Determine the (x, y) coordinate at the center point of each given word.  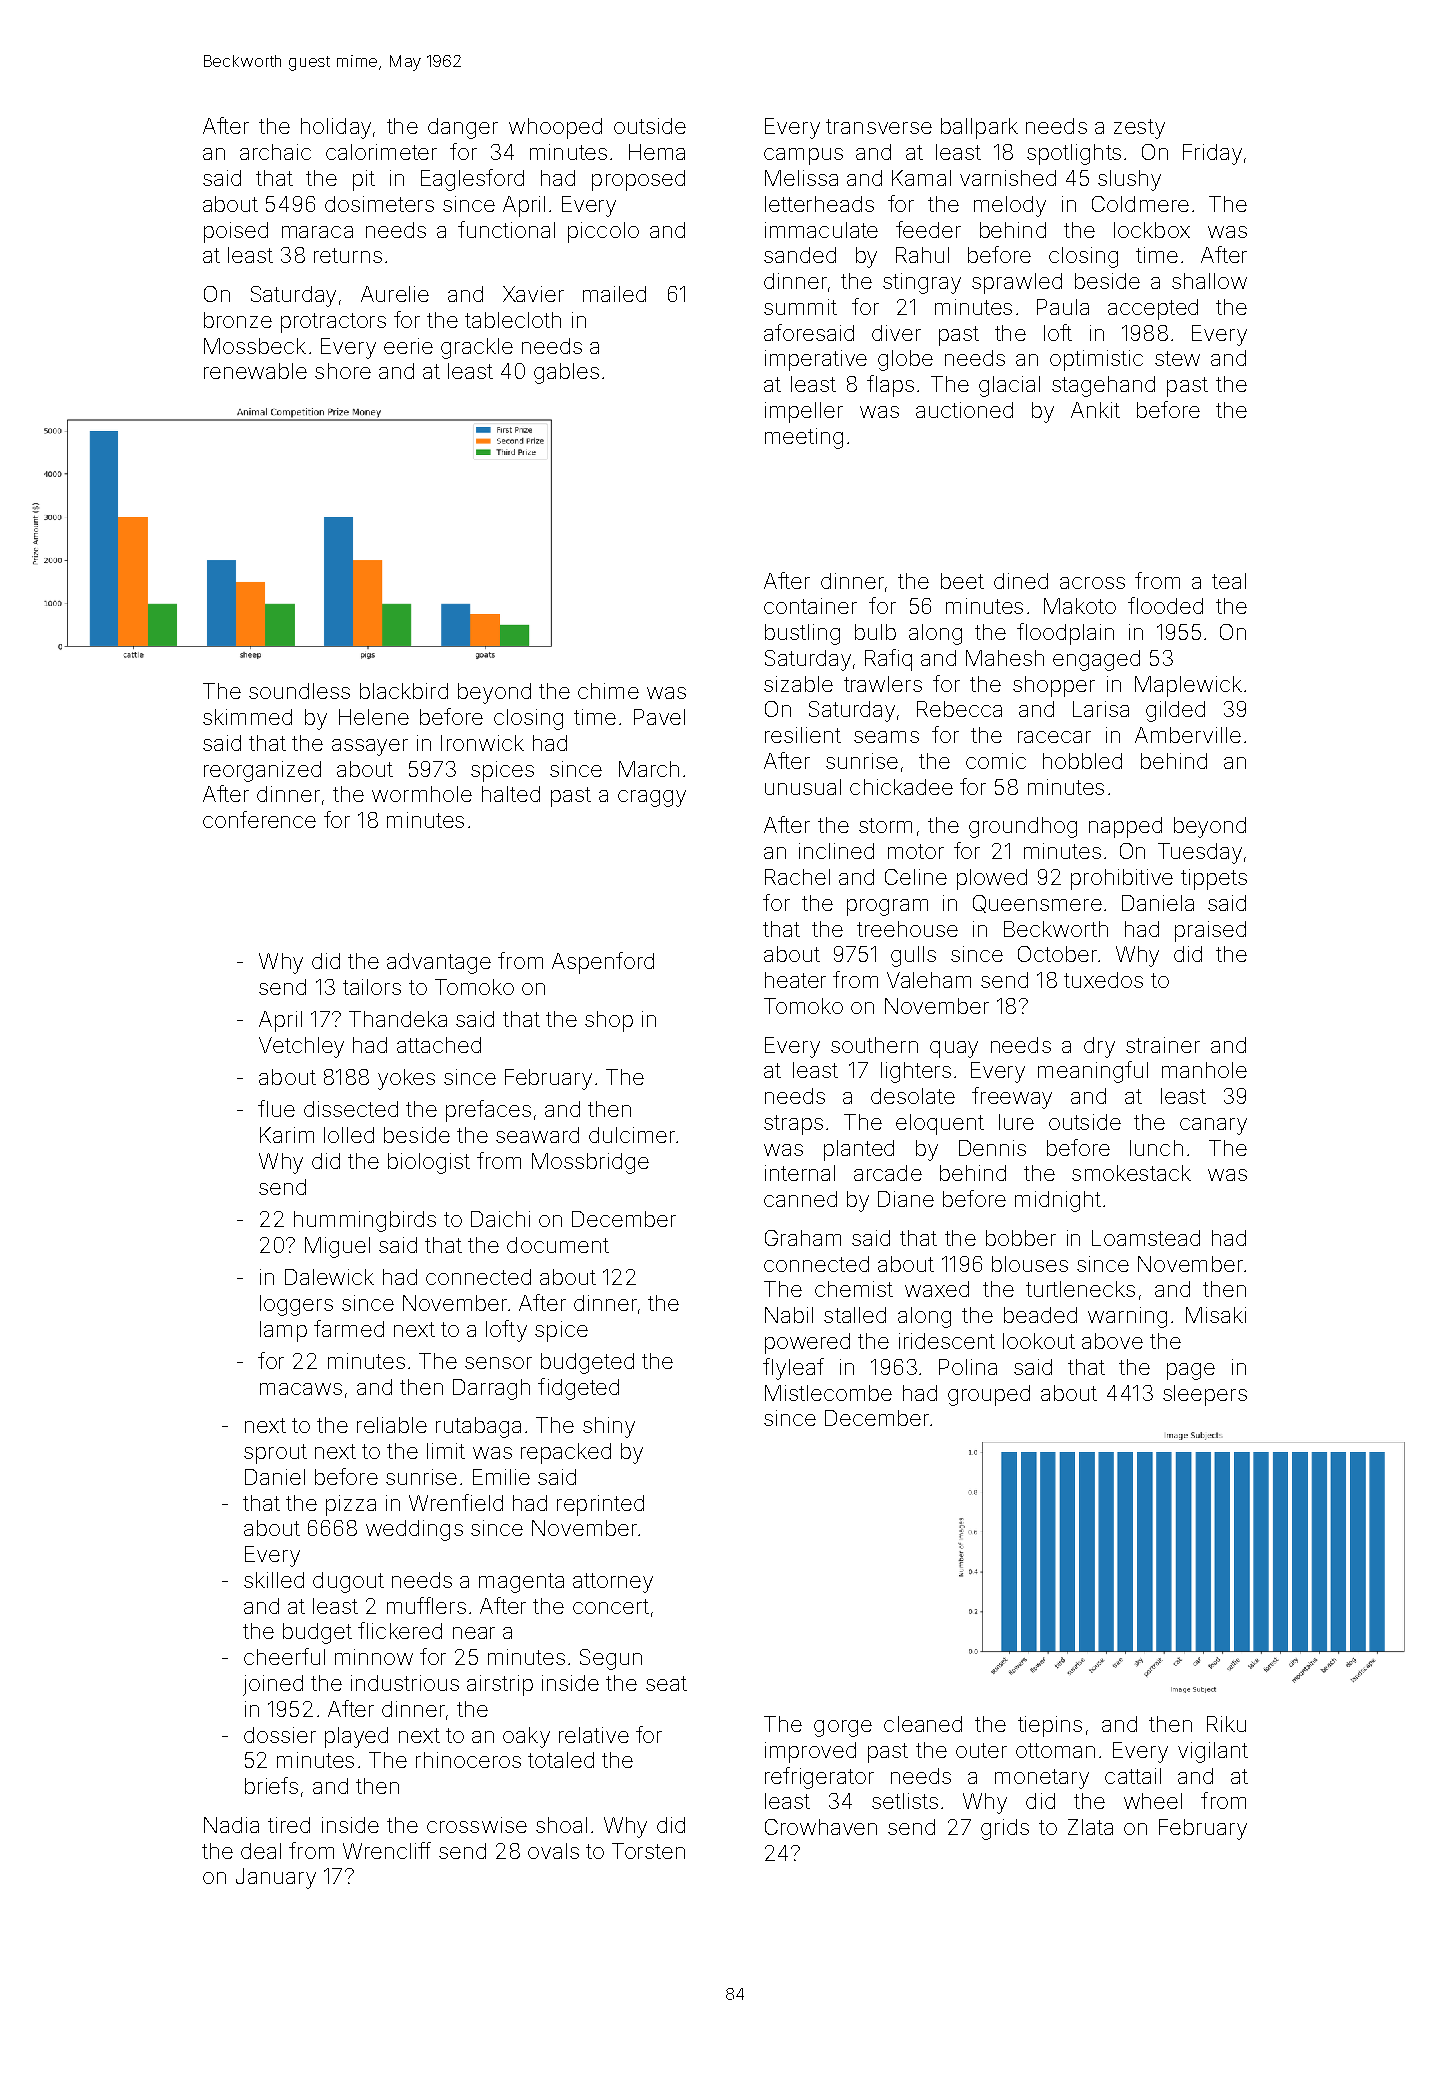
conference (259, 819)
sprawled (1017, 283)
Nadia (231, 1825)
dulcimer (632, 1135)
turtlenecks (1080, 1289)
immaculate (821, 230)
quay (954, 1049)
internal (800, 1173)
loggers (296, 1305)
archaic (275, 152)
